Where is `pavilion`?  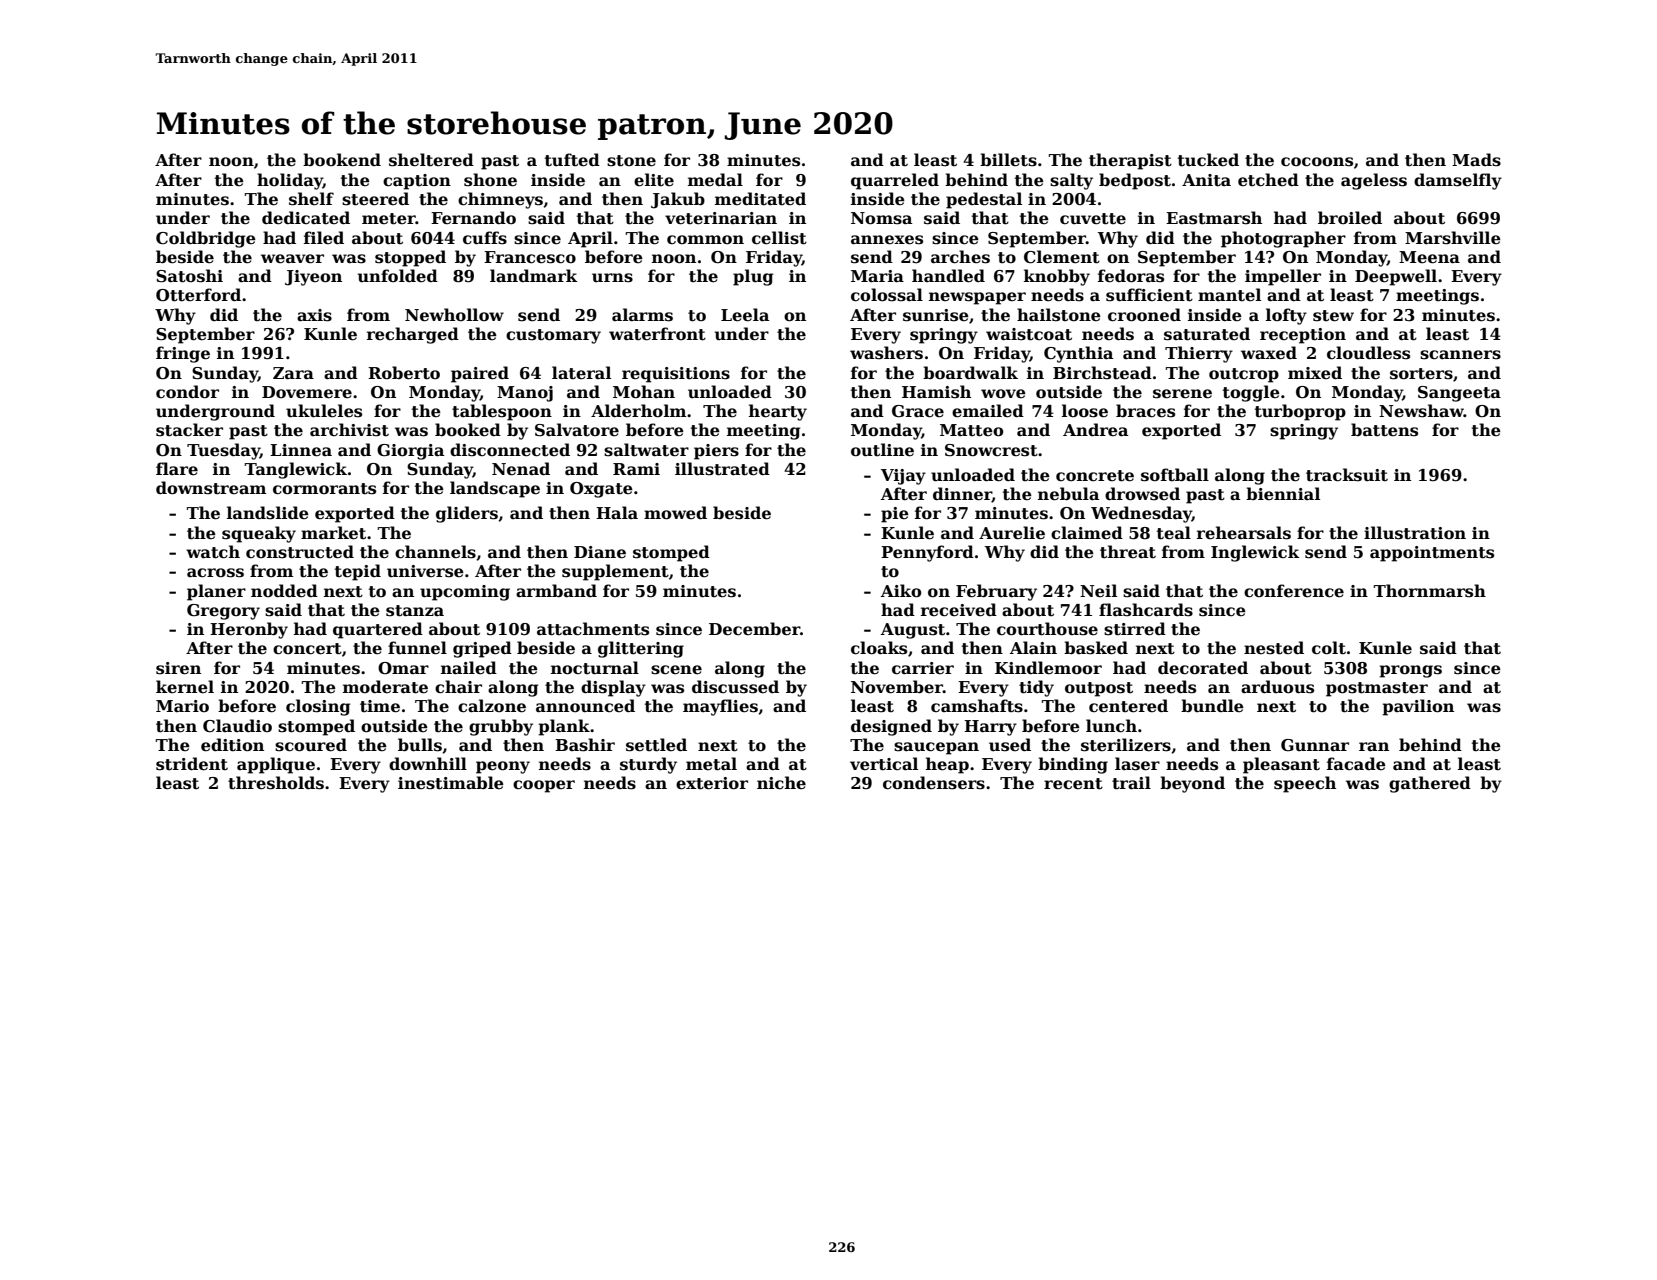
pavilion is located at coordinates (1418, 707).
